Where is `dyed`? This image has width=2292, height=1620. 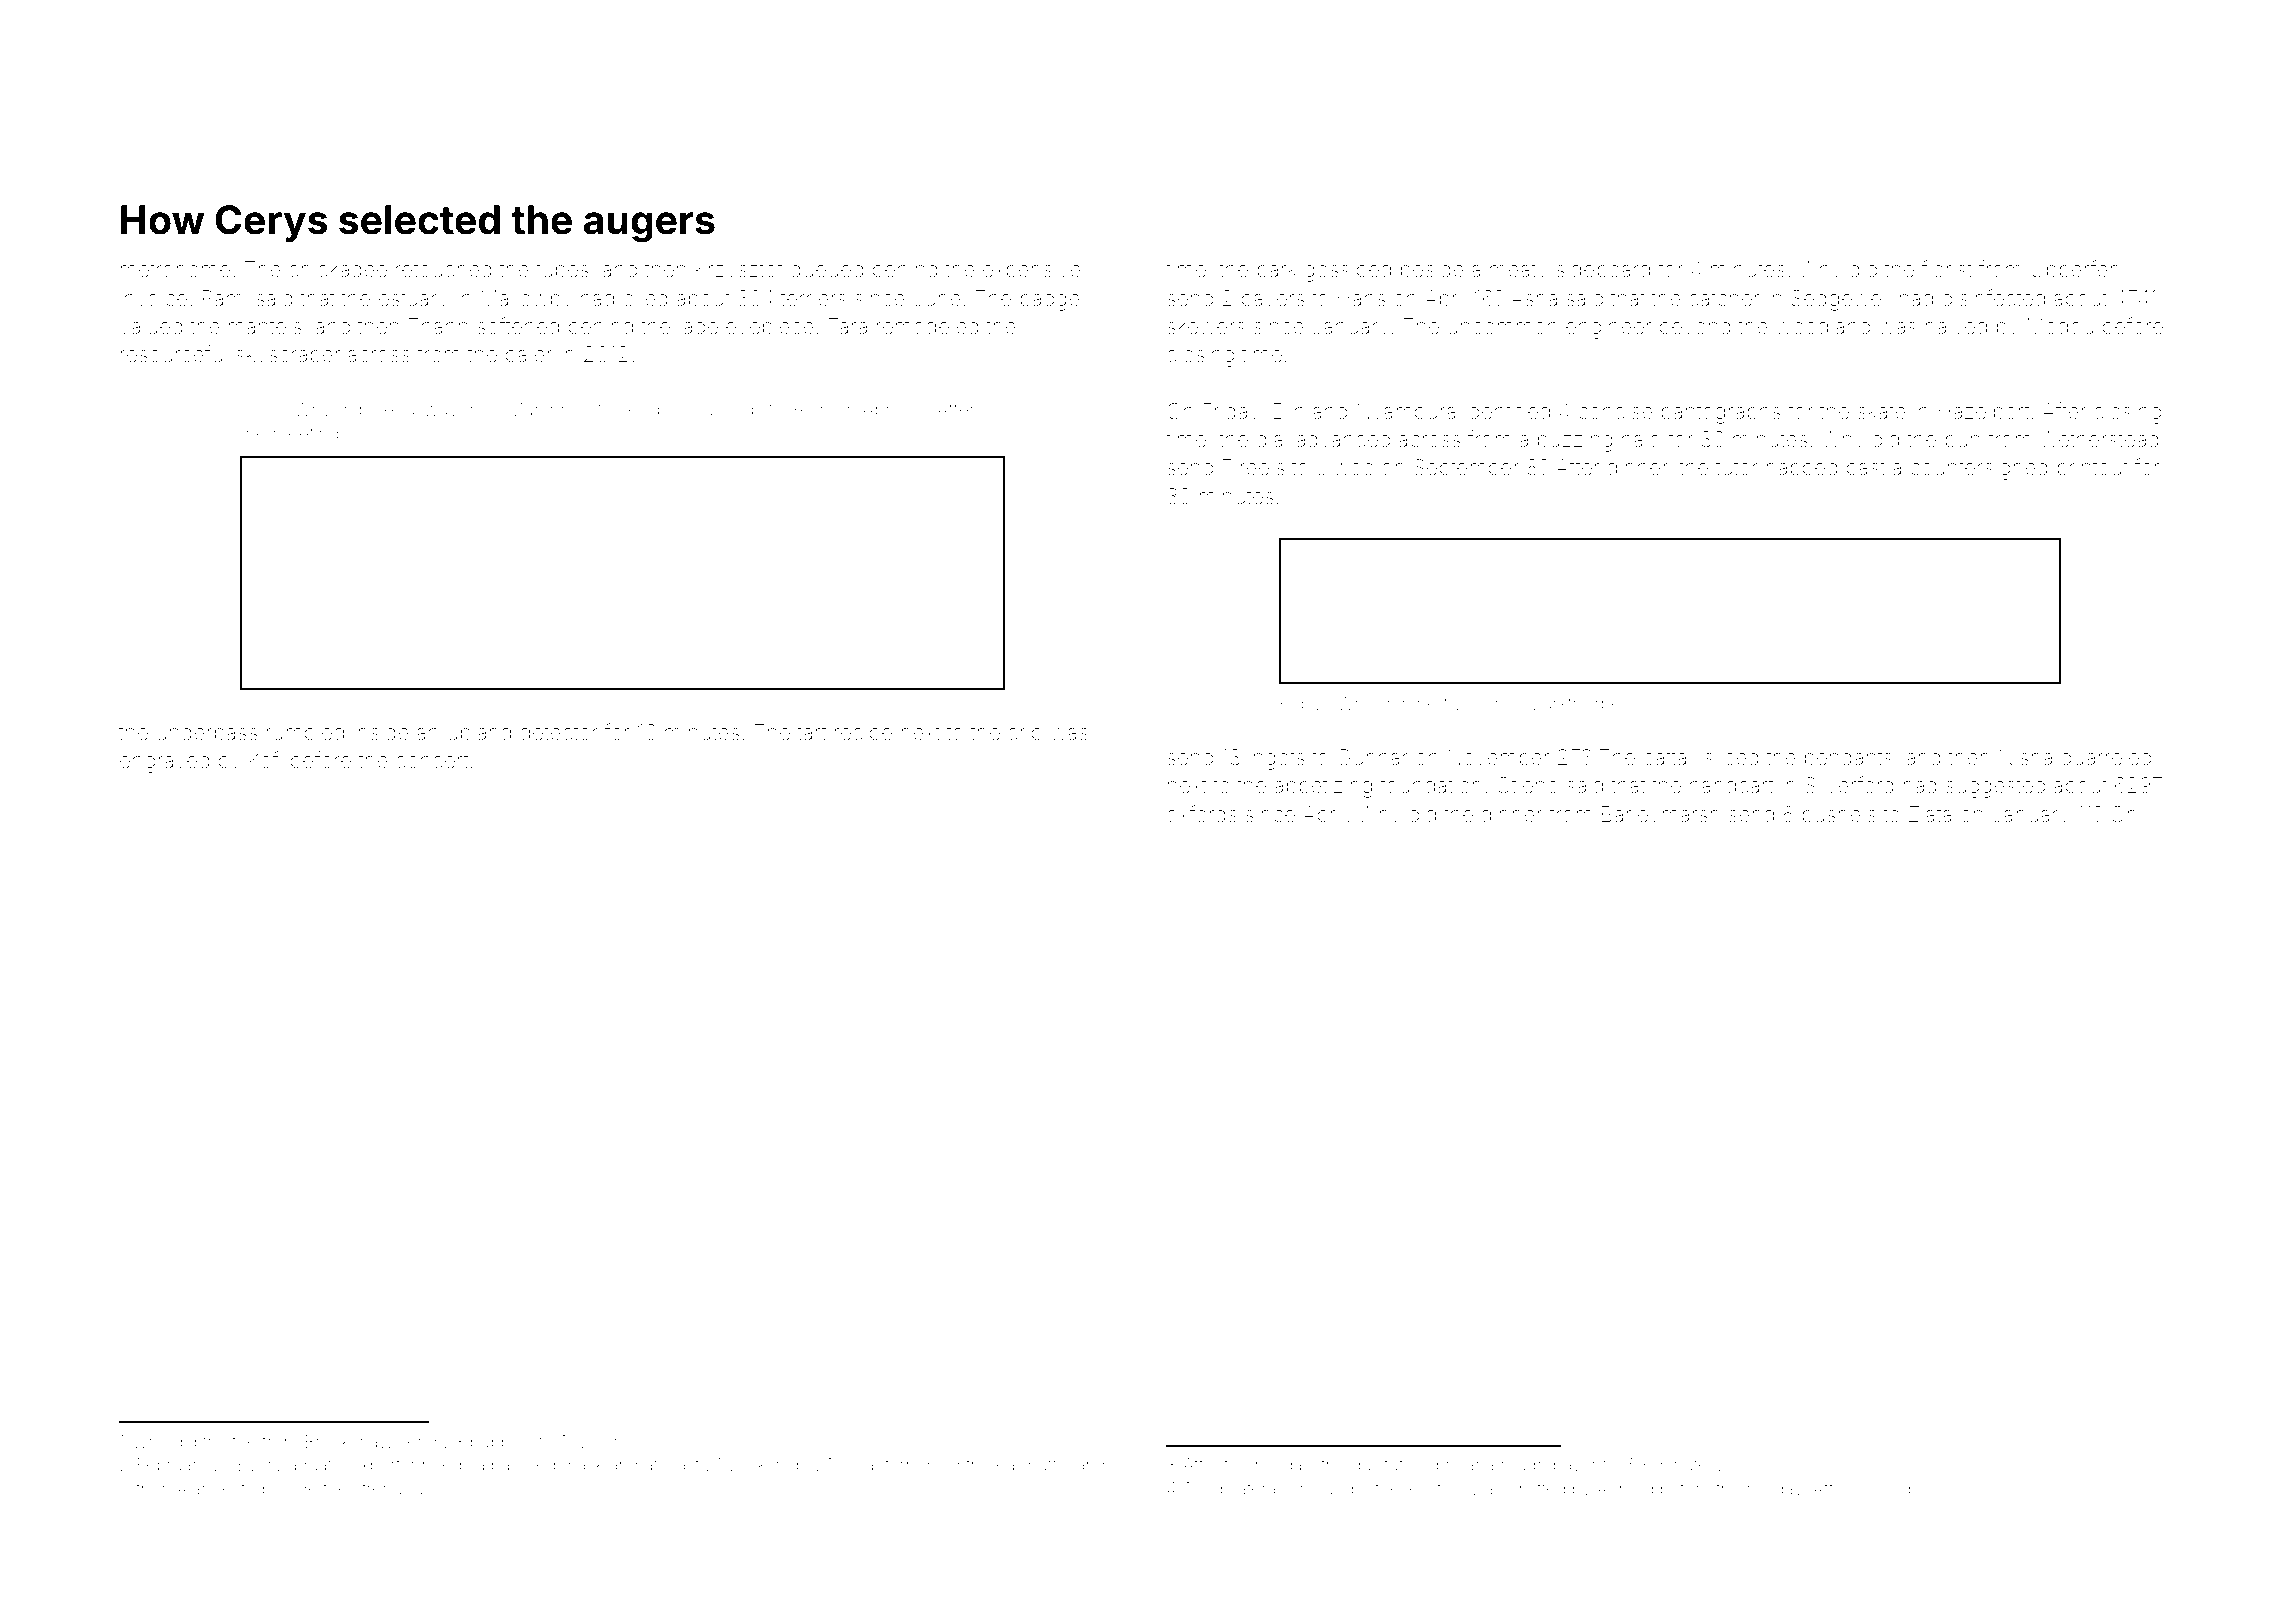
dyed is located at coordinates (941, 1466).
